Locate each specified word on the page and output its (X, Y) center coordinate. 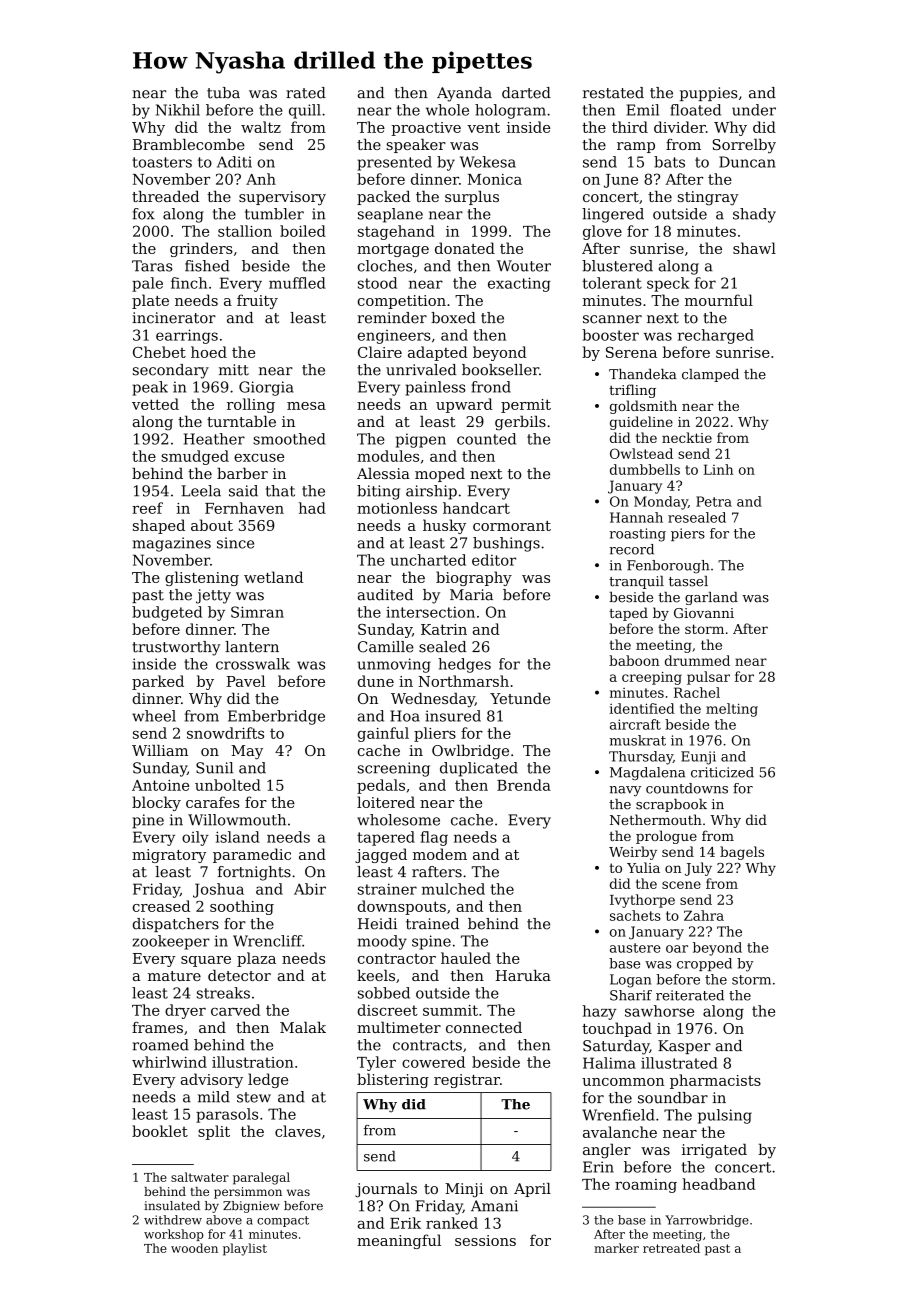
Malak (303, 1027)
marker (616, 1248)
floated (696, 110)
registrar (467, 1081)
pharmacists (715, 1081)
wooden (194, 1248)
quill (305, 111)
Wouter (524, 266)
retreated (671, 1248)
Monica (495, 179)
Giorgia (266, 388)
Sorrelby (744, 146)
